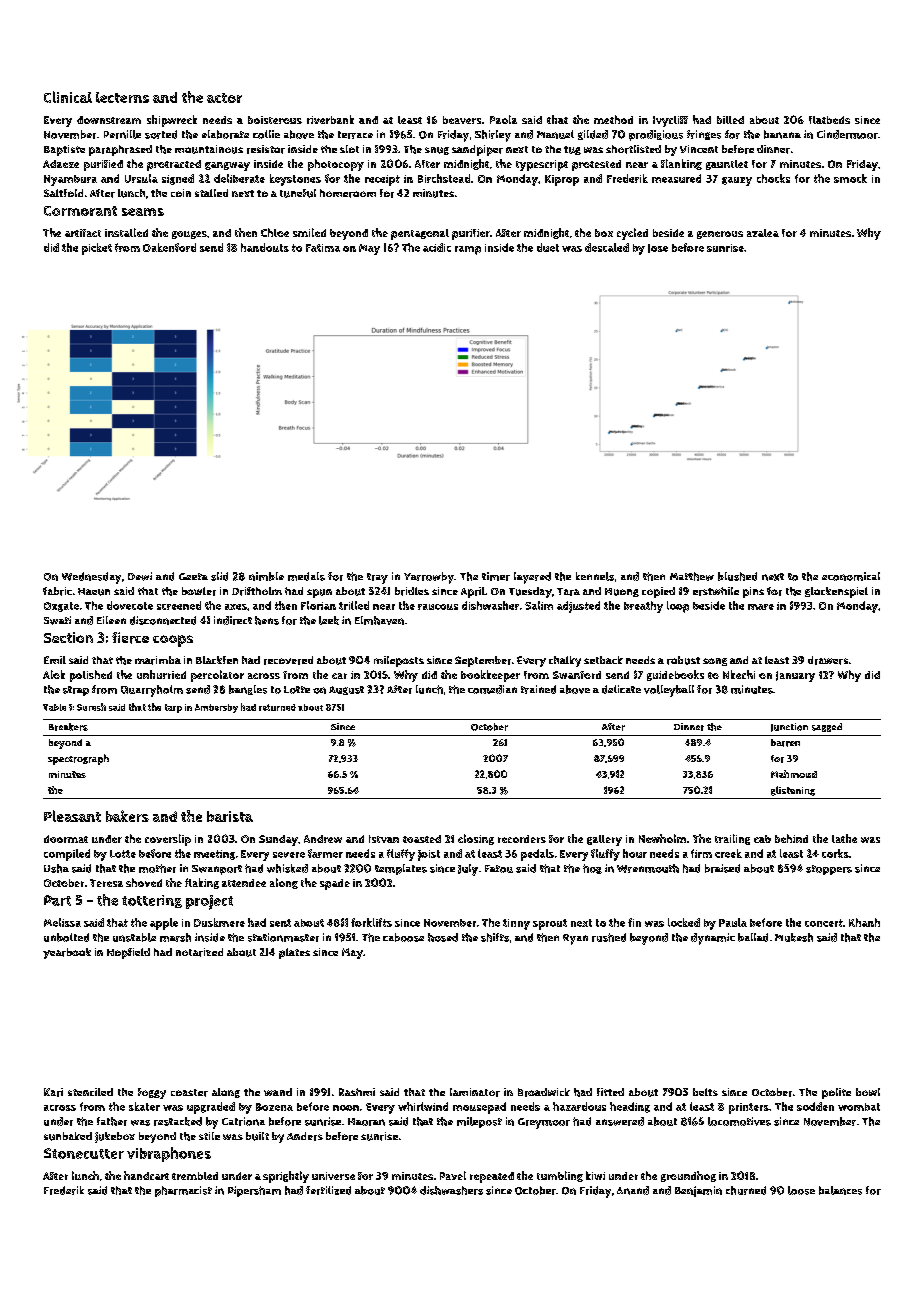 The height and width of the image is (1308, 924). Describe the element at coordinates (539, 605) in the image. I see `Salim` at that location.
